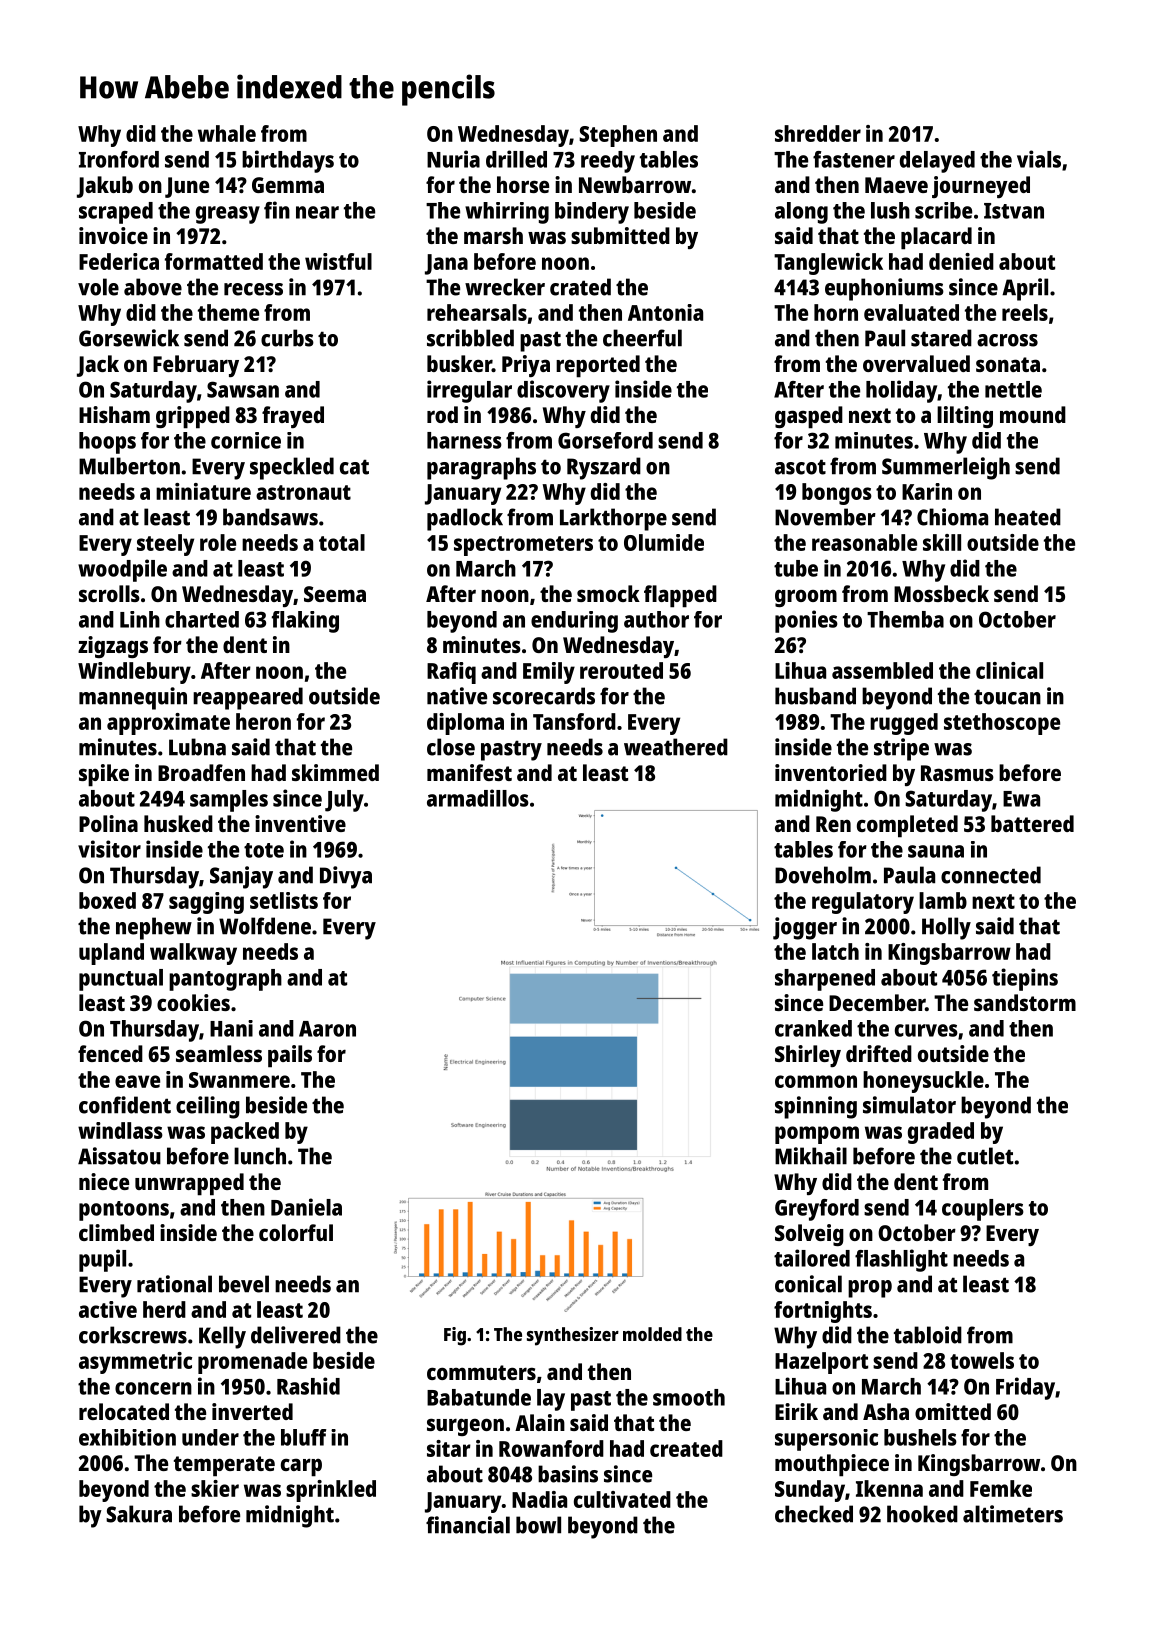 Image resolution: width=1156 pixels, height=1635 pixels. What do you see at coordinates (811, 1156) in the screenshot?
I see `Mikhail` at bounding box center [811, 1156].
